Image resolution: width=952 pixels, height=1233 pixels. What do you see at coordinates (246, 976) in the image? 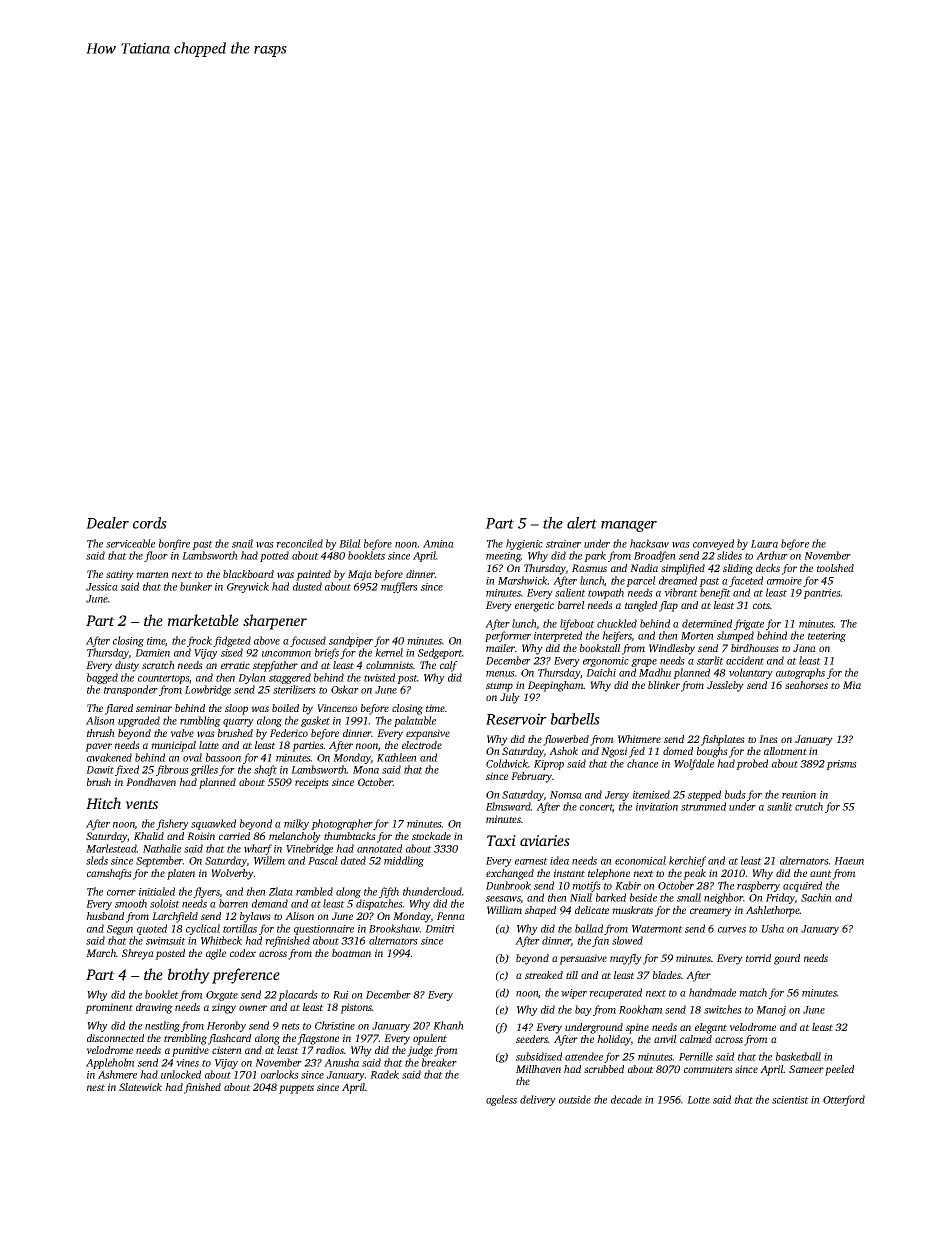
I see `preference` at bounding box center [246, 976].
